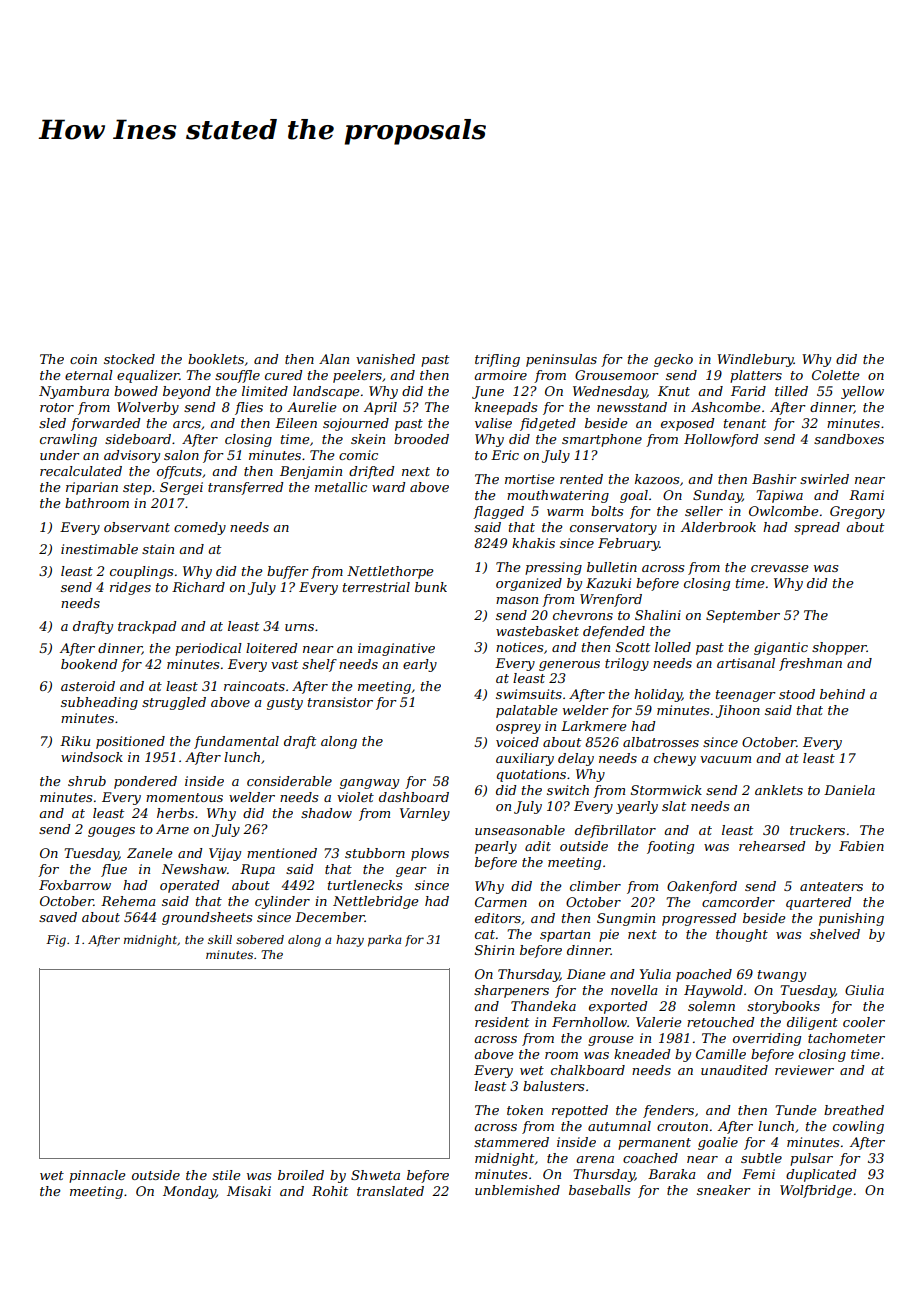 The height and width of the page is (1308, 924). I want to click on twangy, so click(782, 976).
